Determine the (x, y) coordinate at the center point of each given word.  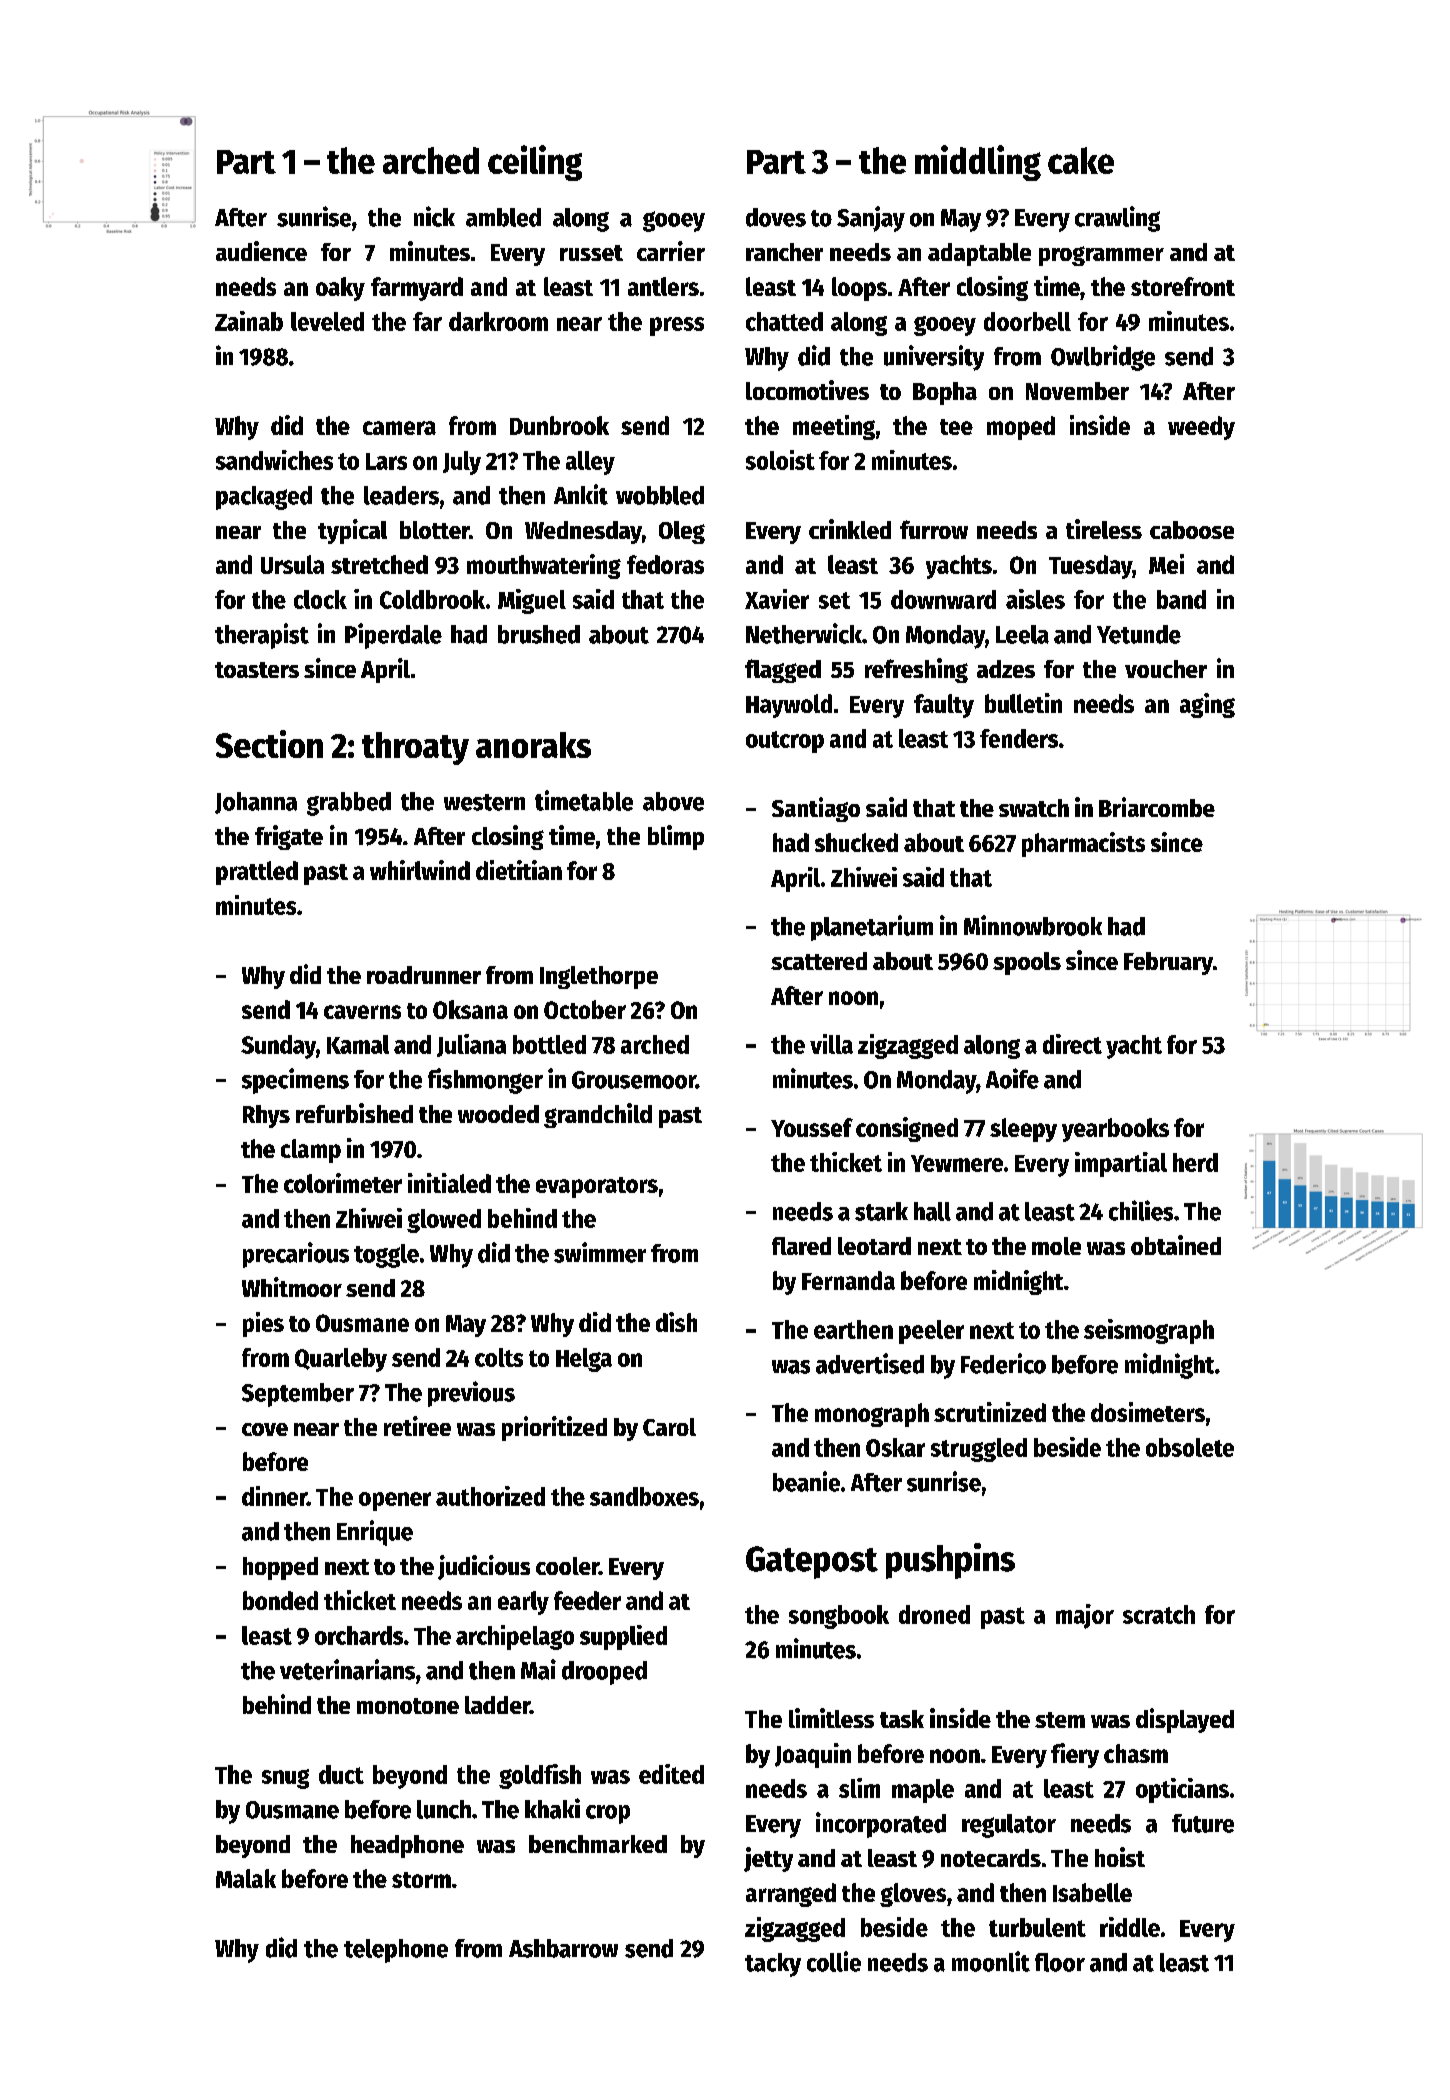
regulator (1009, 1826)
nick (434, 216)
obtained (1176, 1245)
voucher (1166, 669)
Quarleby (341, 1360)
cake (1081, 160)
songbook (839, 1617)
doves (776, 217)
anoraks (533, 745)
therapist (262, 636)
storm (421, 1880)
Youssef (812, 1127)
